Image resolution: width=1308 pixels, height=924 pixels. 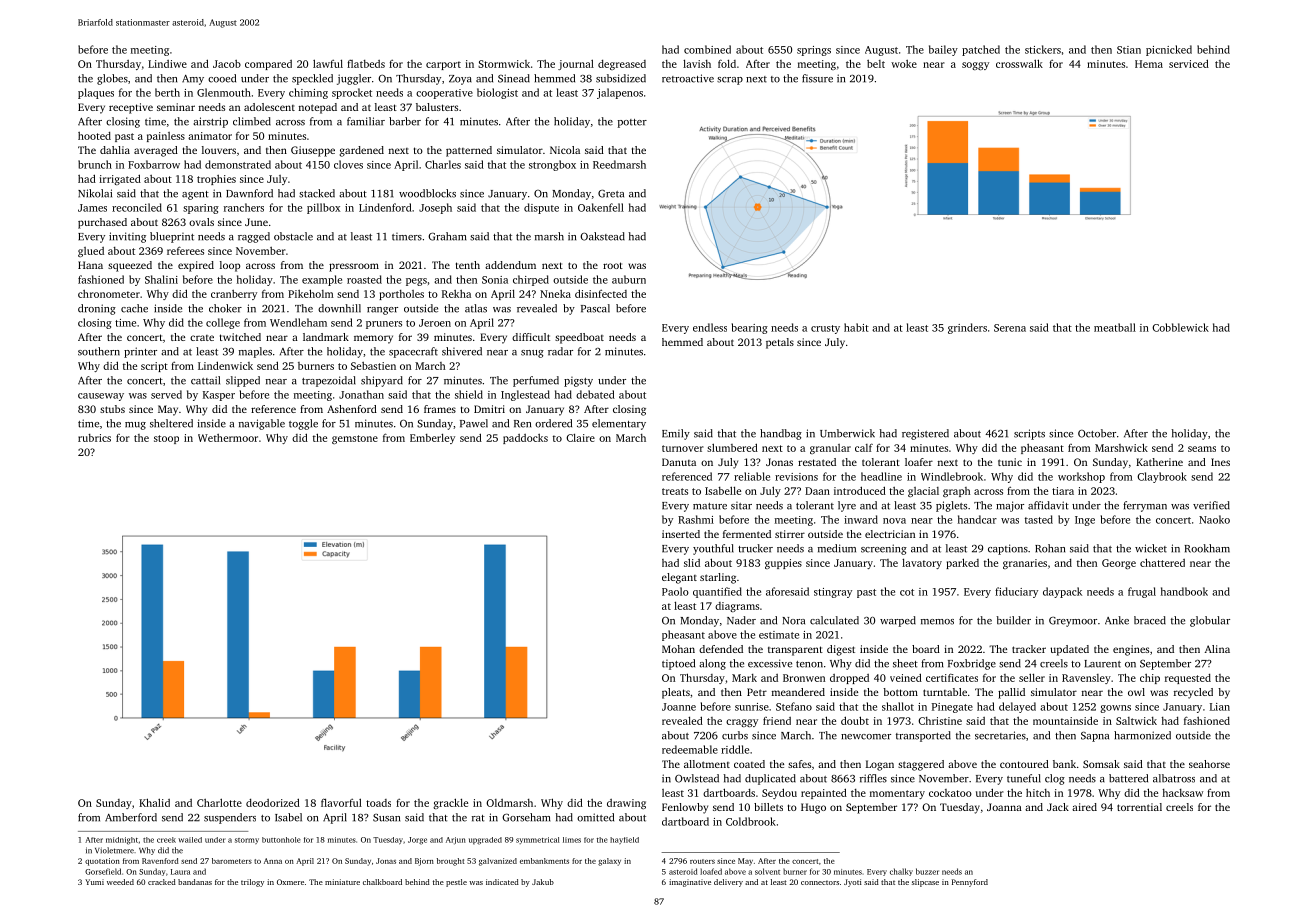 What do you see at coordinates (432, 438) in the image?
I see `Emberley` at bounding box center [432, 438].
